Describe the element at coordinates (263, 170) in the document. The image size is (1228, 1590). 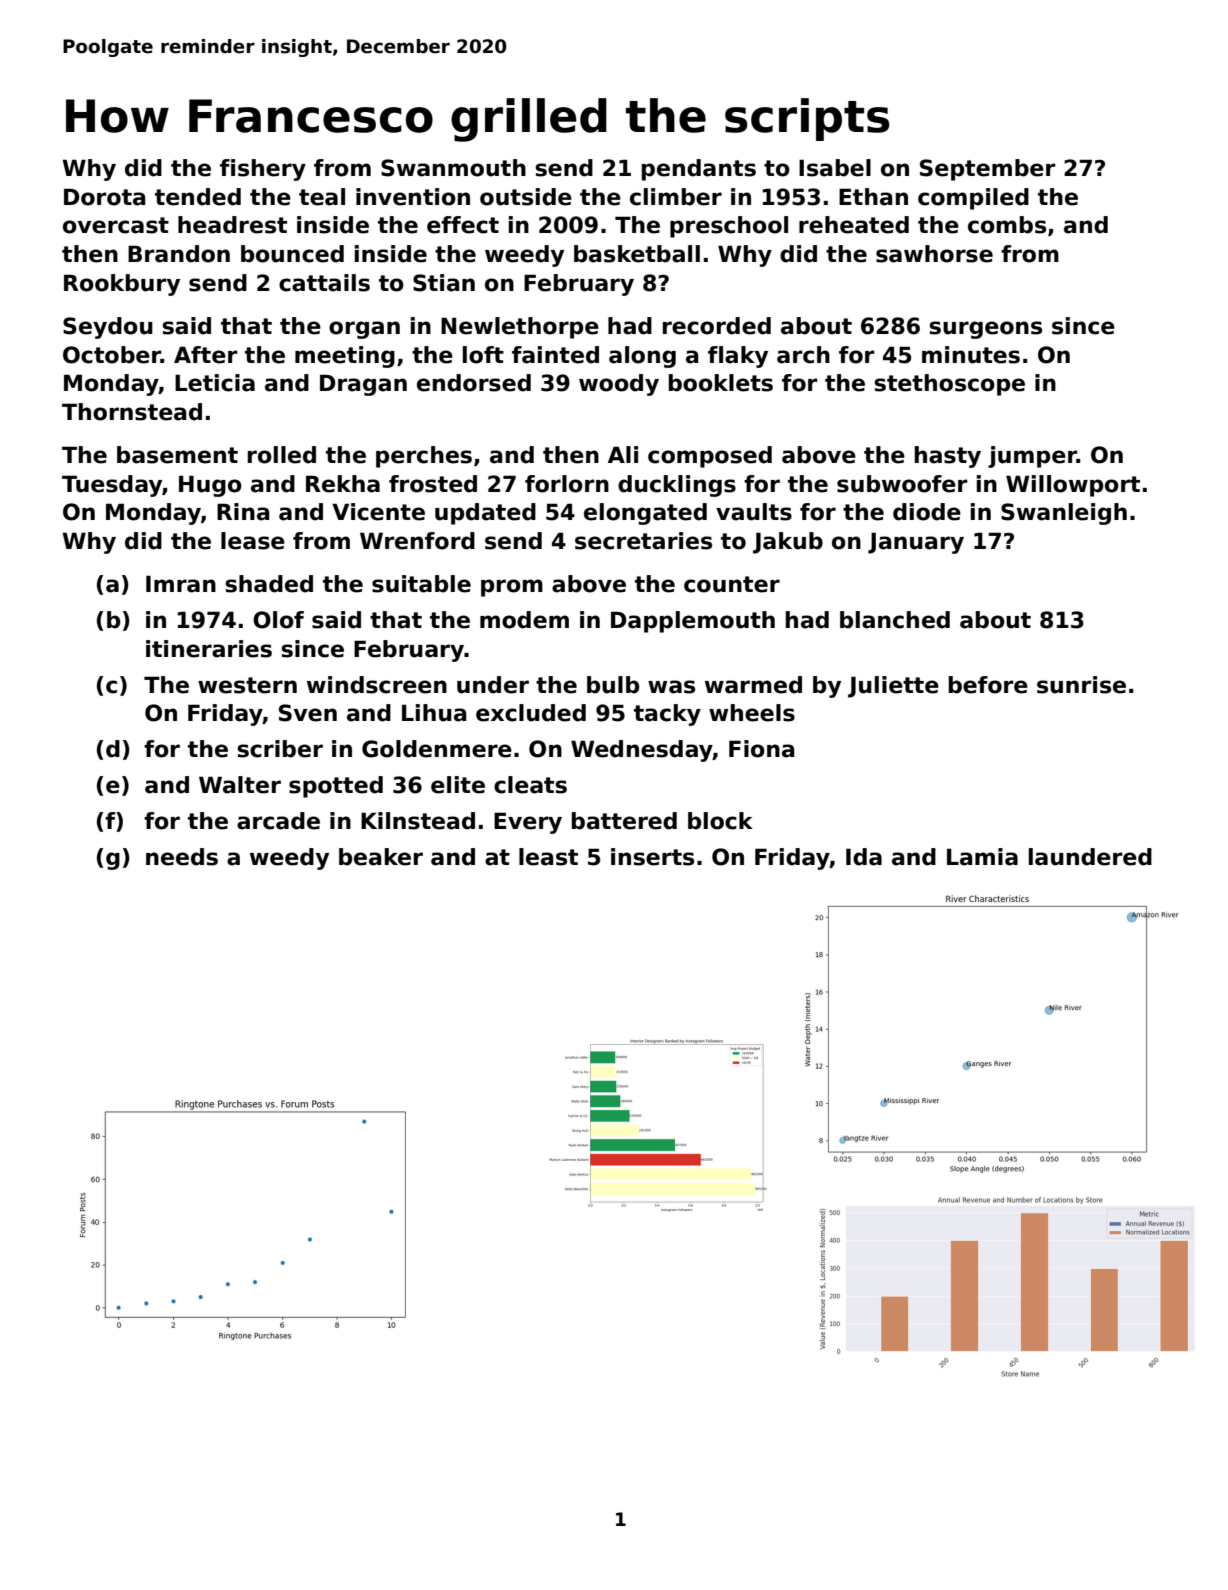
I see `fishery` at that location.
